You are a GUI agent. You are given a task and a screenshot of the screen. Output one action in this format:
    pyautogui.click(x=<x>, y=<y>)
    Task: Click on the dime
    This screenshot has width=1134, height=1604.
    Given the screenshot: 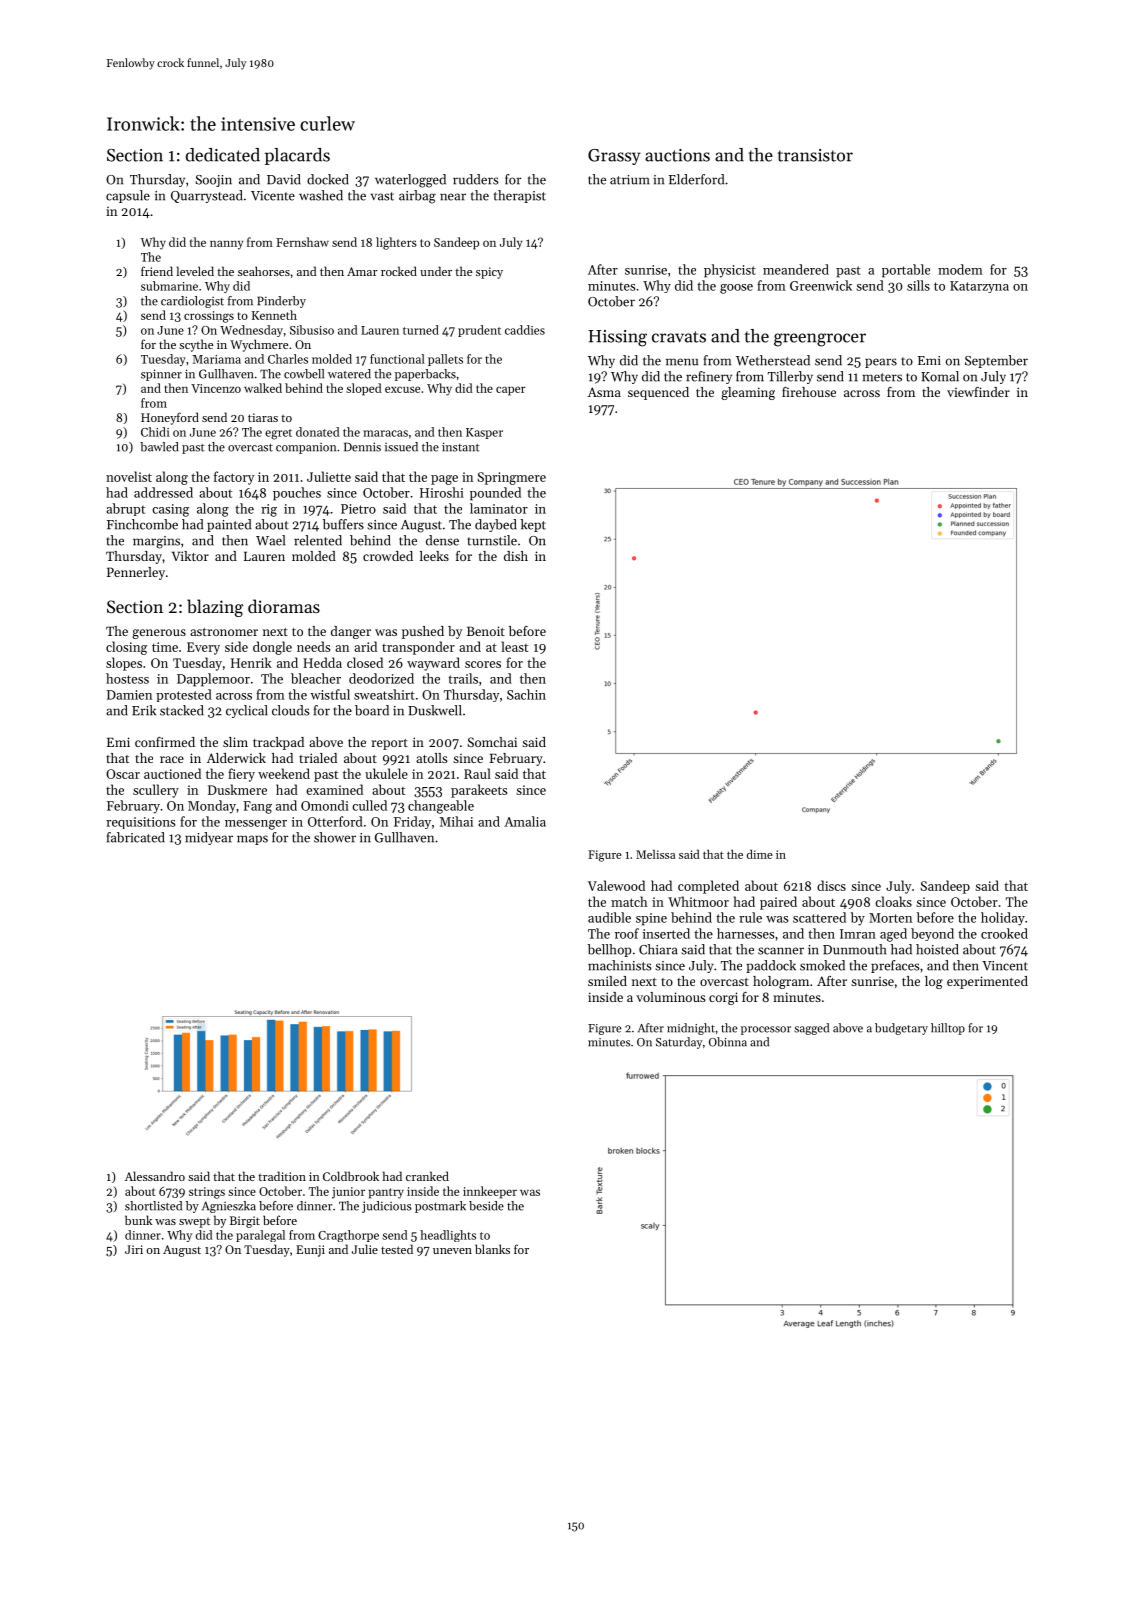 What is the action you would take?
    pyautogui.click(x=760, y=854)
